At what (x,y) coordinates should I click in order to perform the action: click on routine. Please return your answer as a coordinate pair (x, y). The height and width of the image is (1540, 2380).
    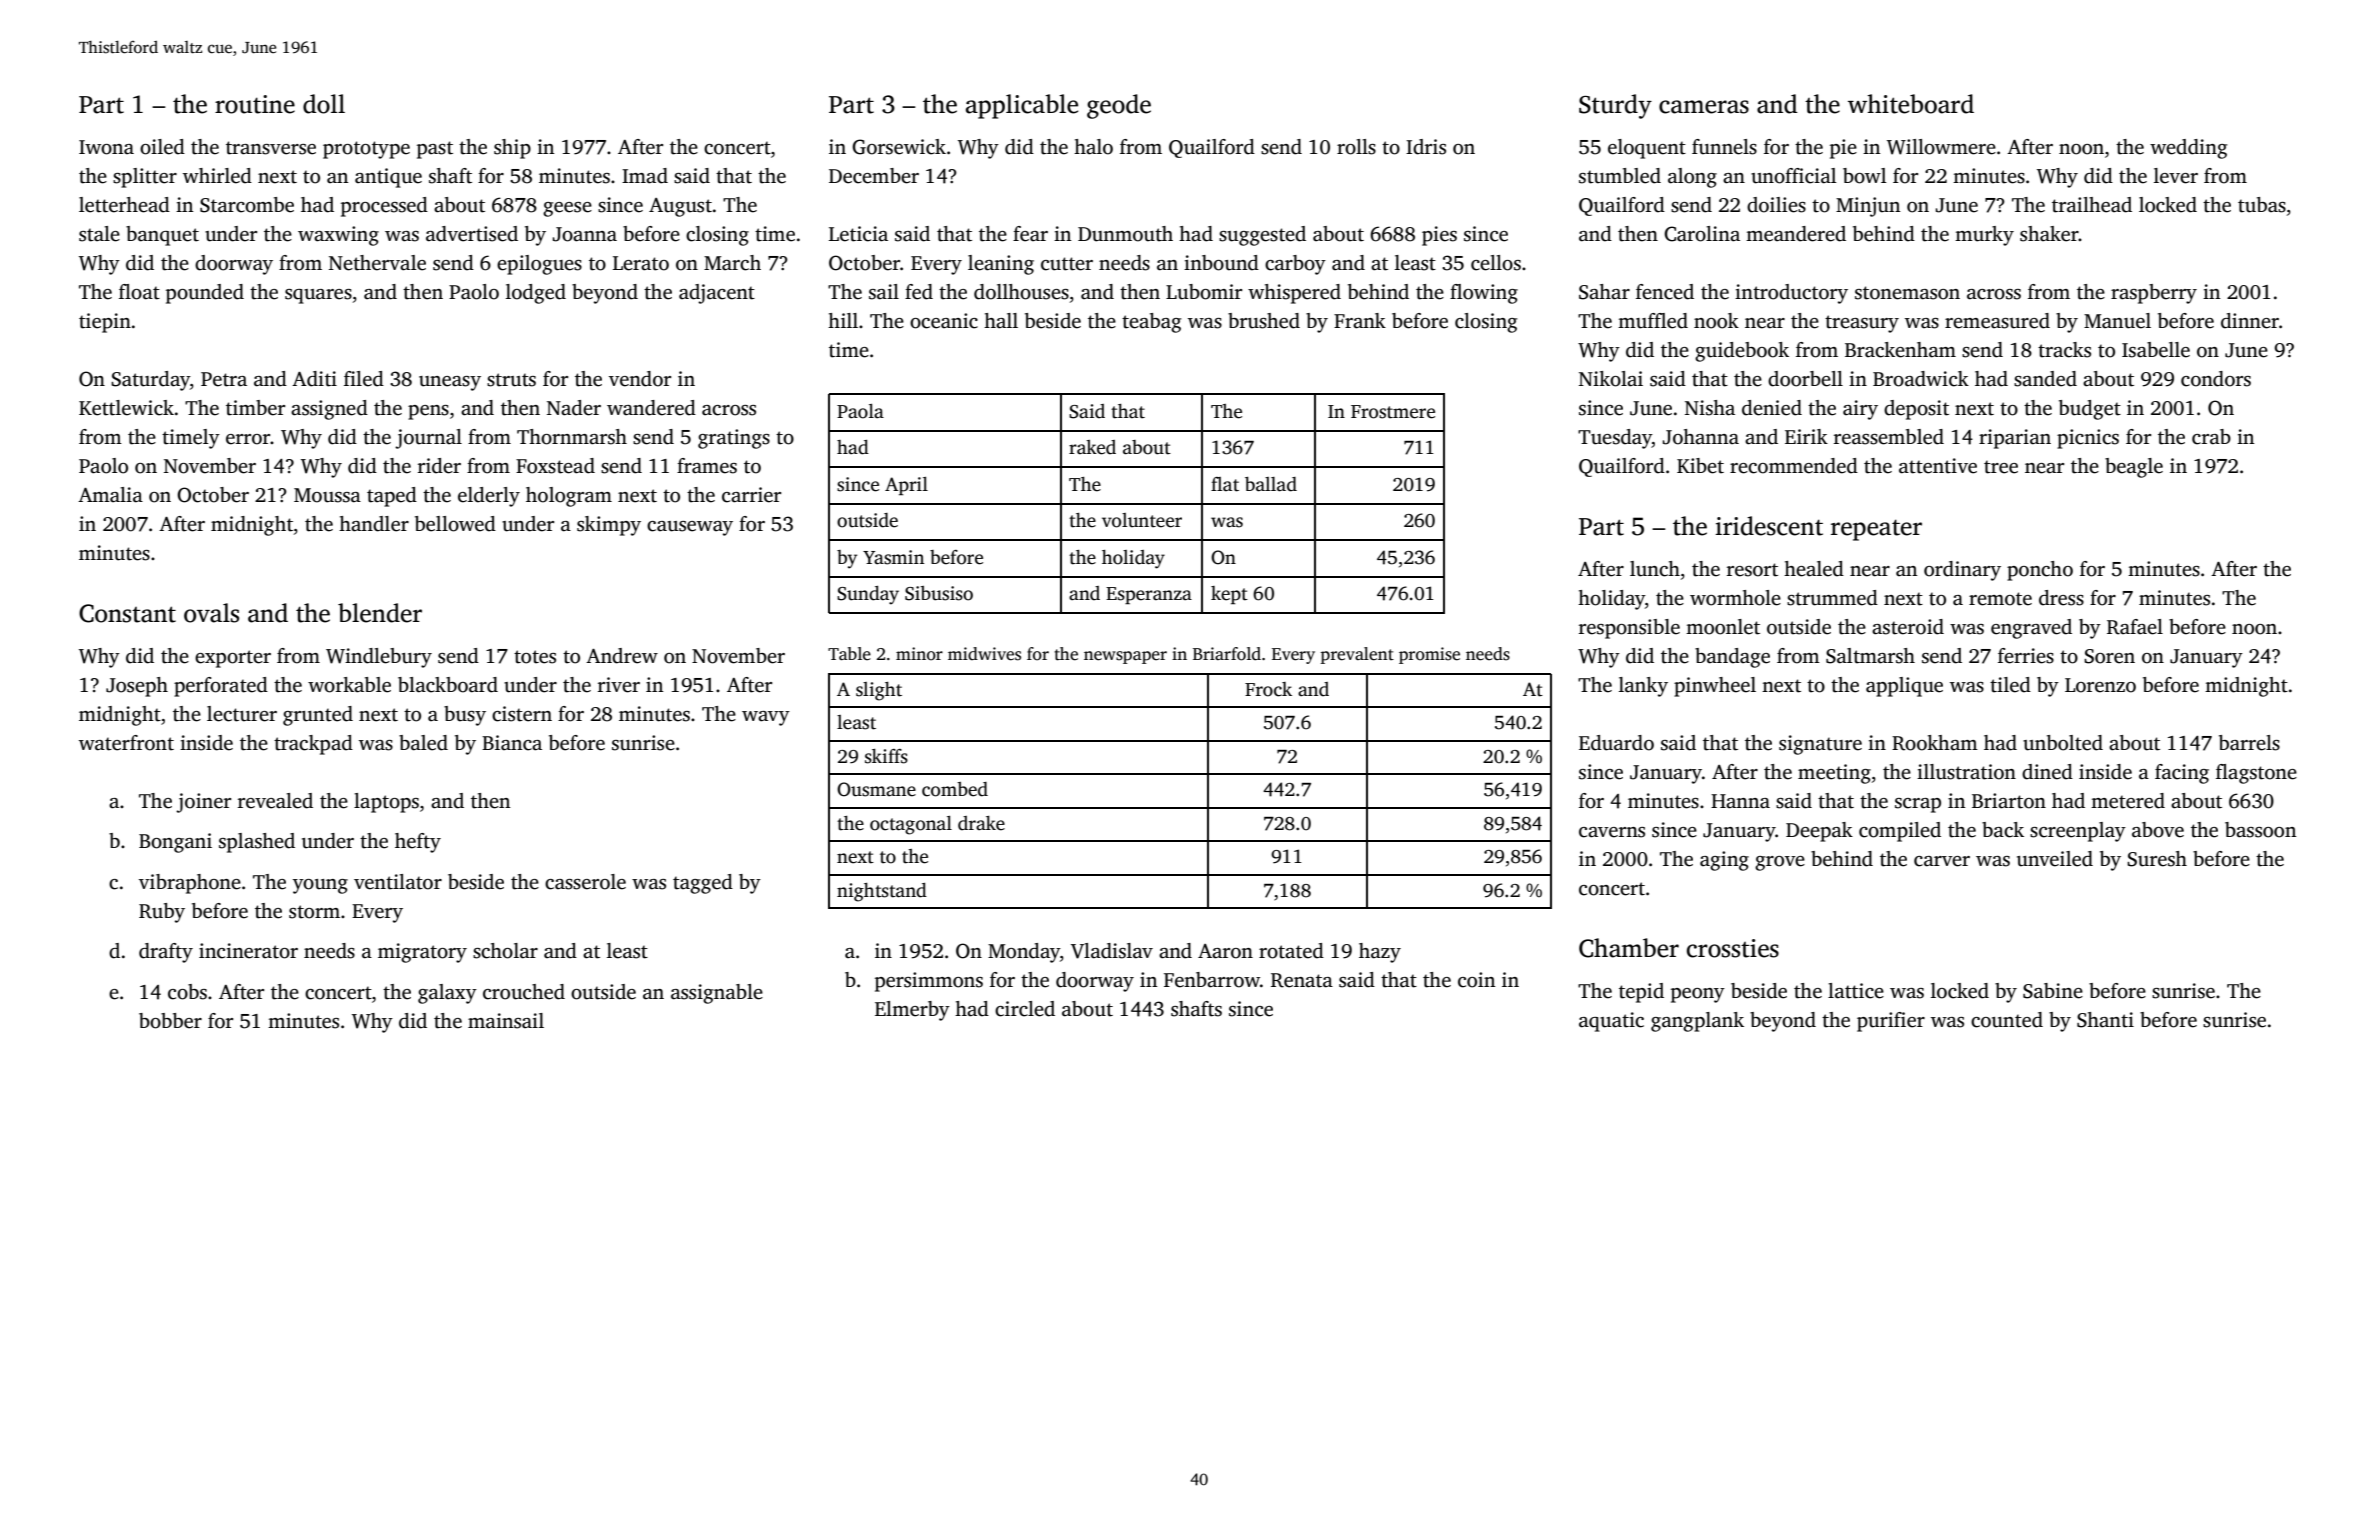
    Looking at the image, I should click on (255, 104).
